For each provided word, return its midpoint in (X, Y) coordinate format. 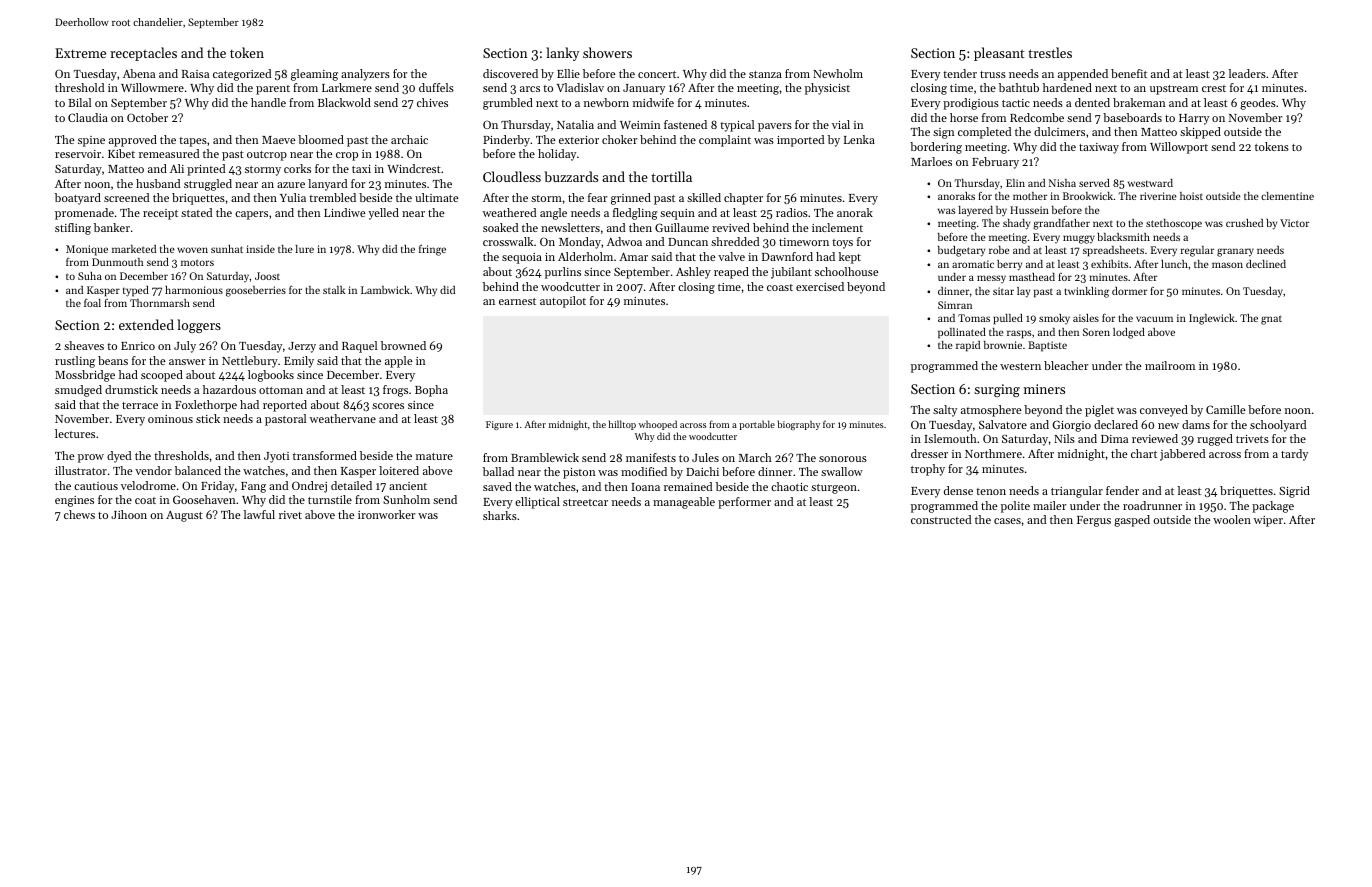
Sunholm (406, 499)
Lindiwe (344, 212)
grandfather (1061, 224)
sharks (500, 515)
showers (607, 52)
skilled (704, 197)
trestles (1050, 52)
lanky (562, 54)
